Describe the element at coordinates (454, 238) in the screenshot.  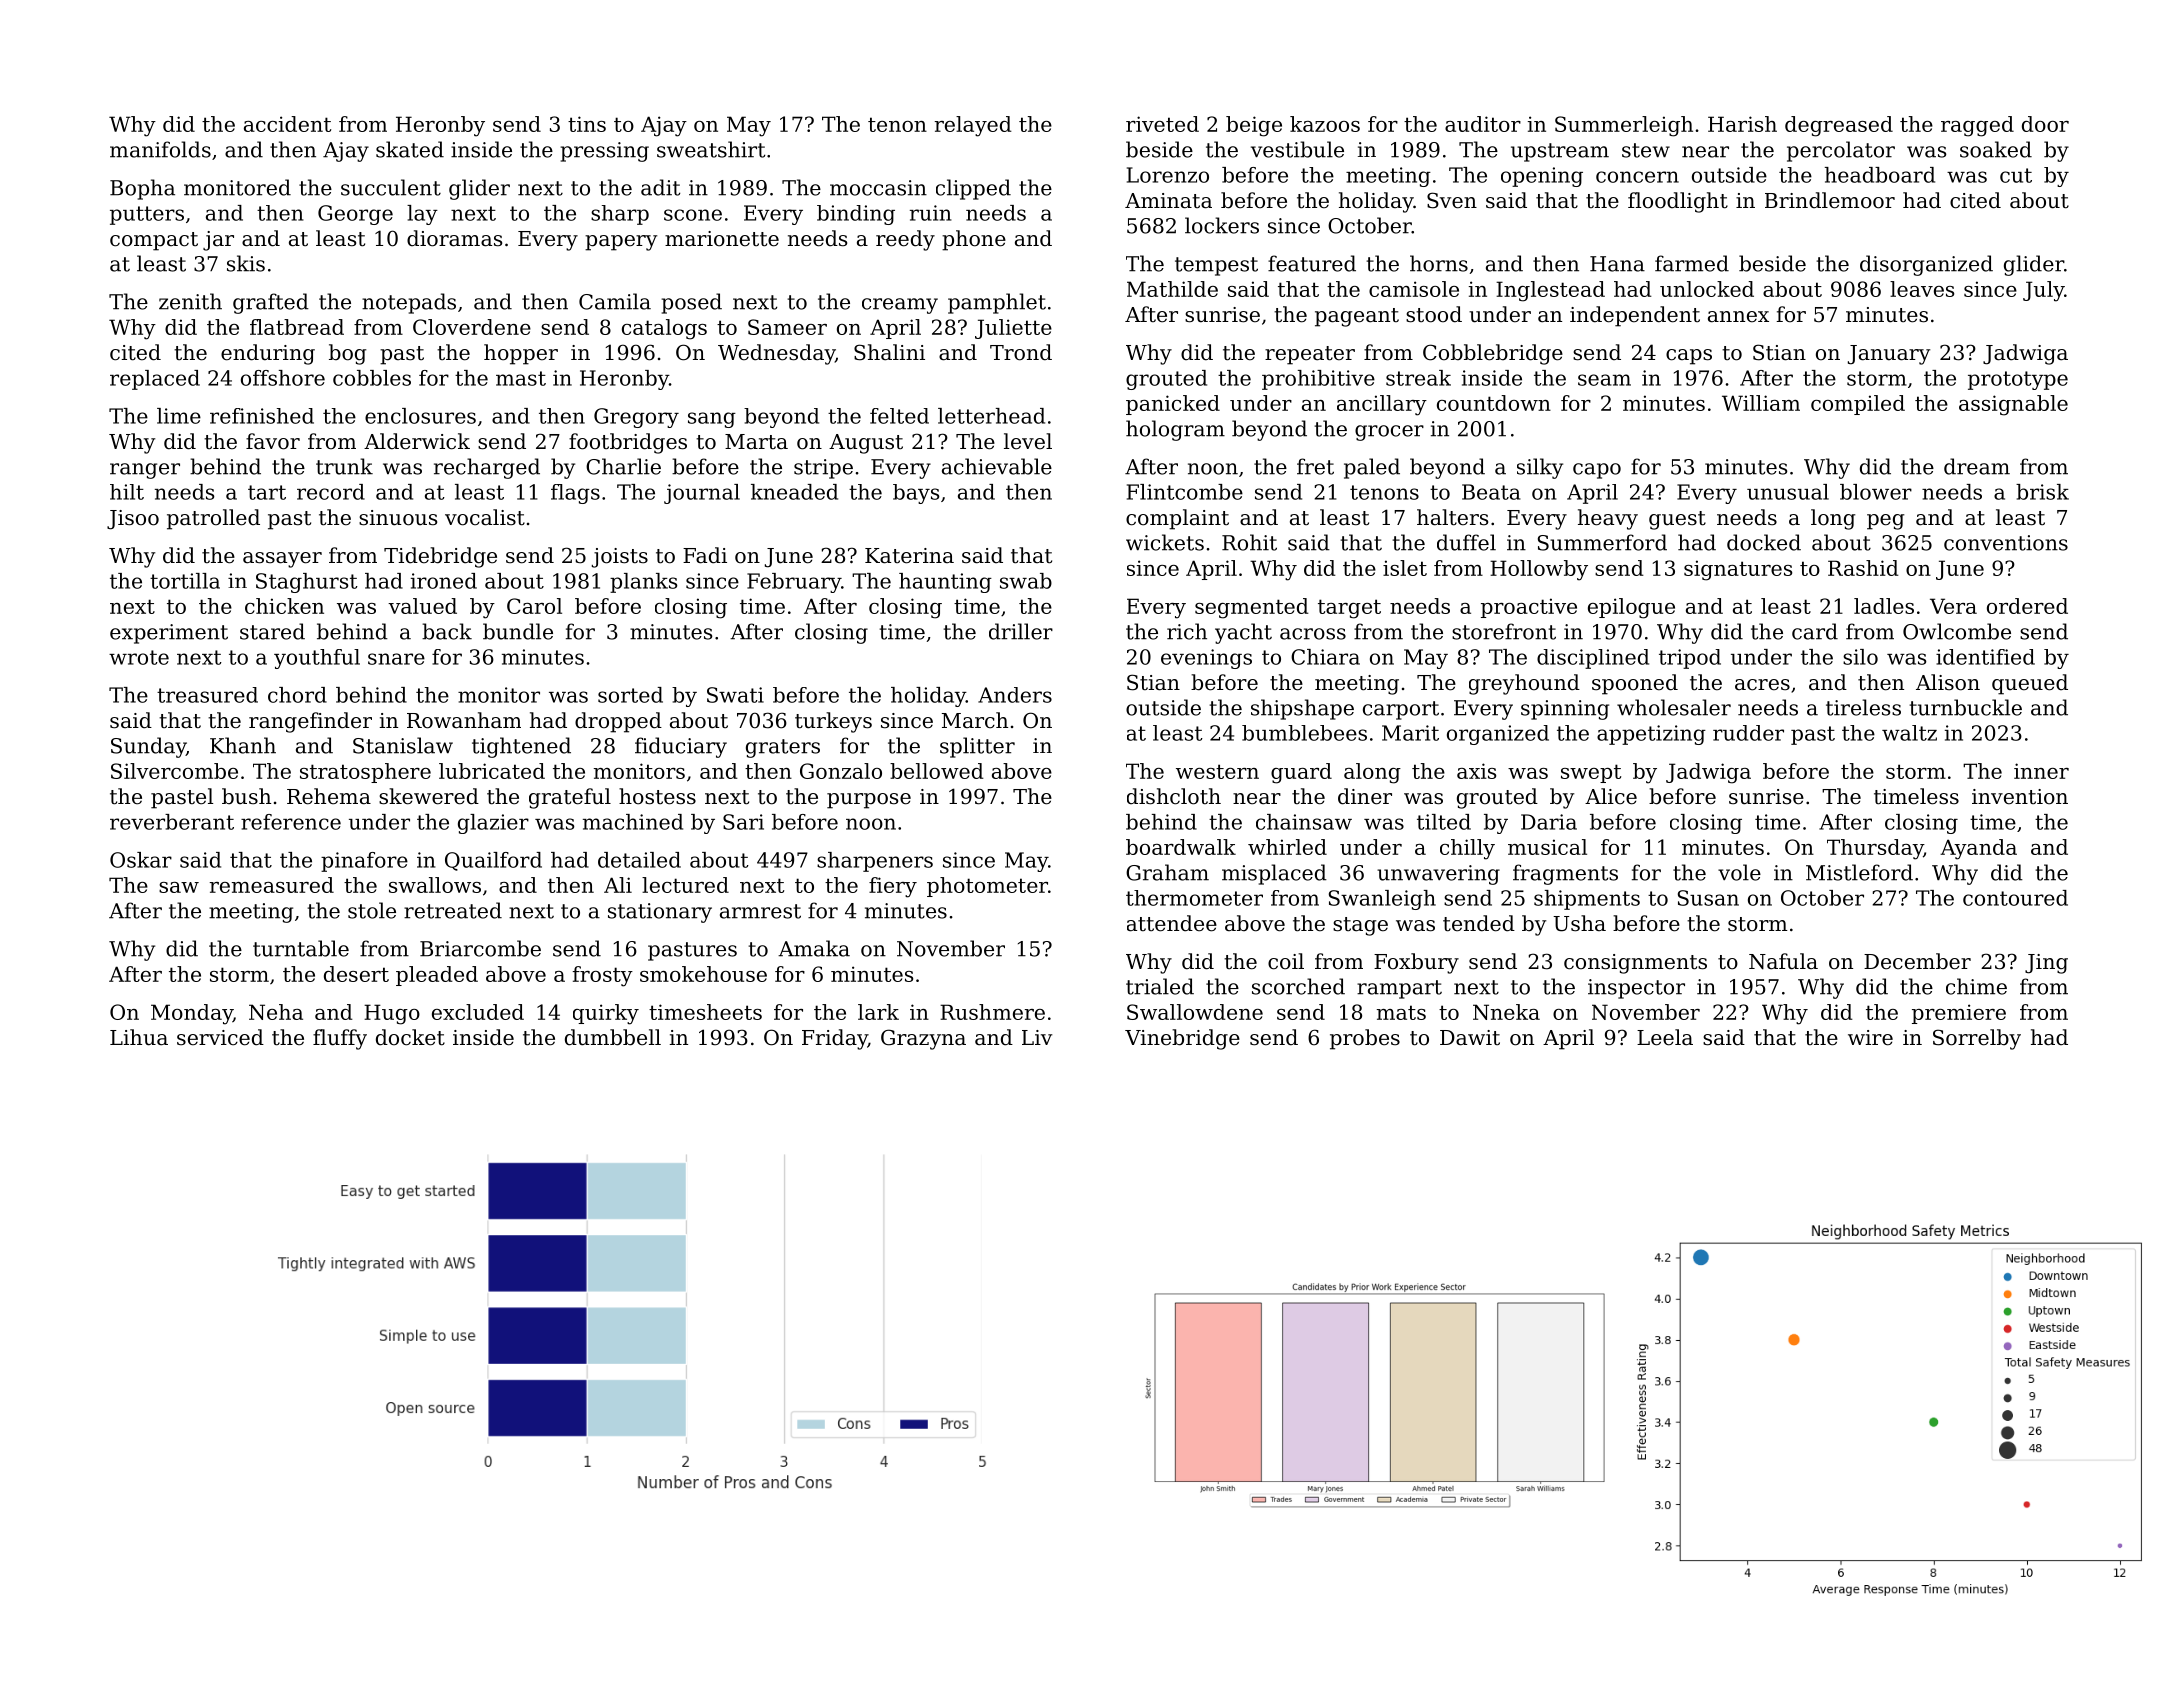
I see `dioramas` at that location.
